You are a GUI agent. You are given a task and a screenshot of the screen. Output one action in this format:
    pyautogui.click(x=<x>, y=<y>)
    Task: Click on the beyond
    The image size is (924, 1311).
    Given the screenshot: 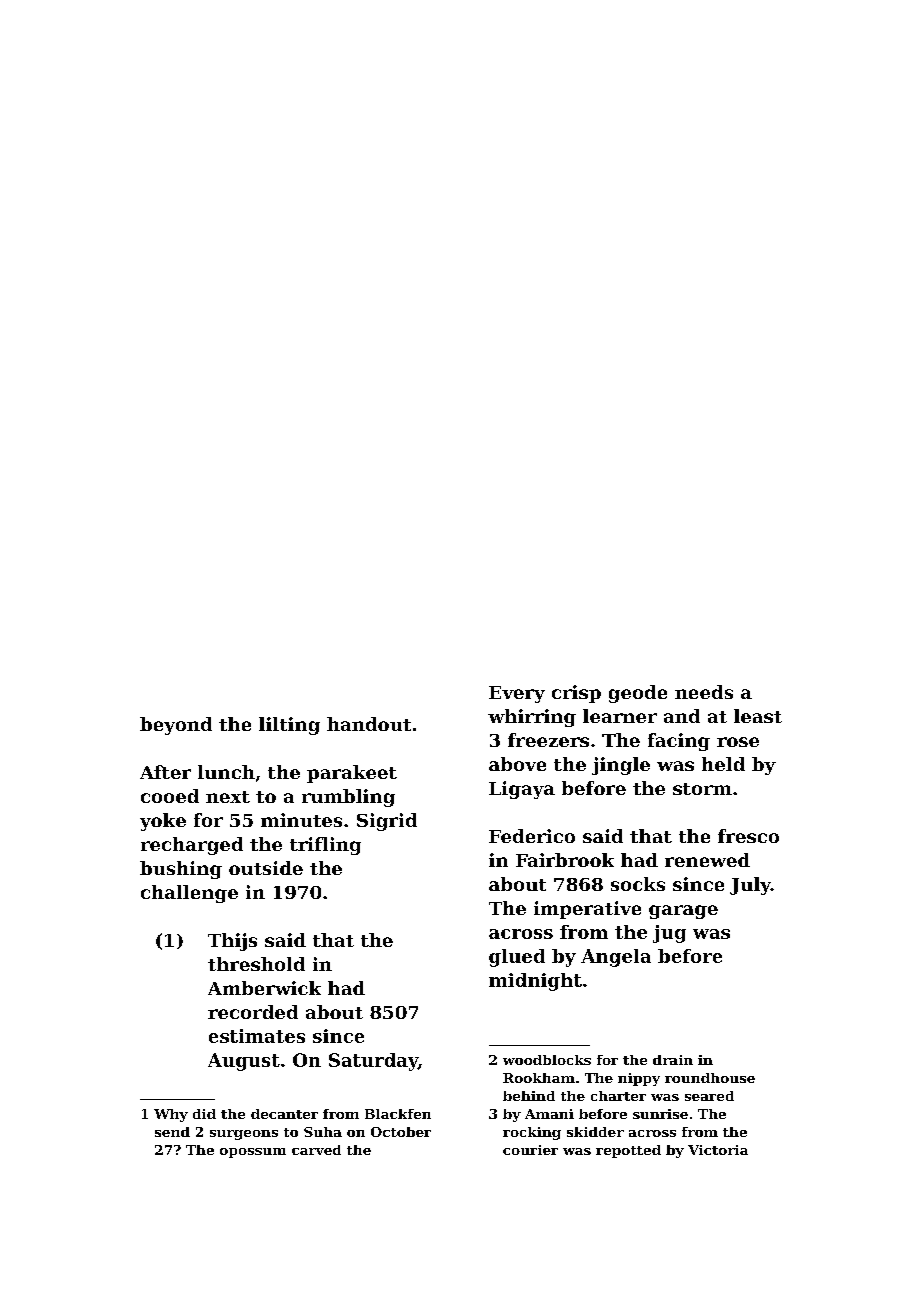 What is the action you would take?
    pyautogui.click(x=176, y=726)
